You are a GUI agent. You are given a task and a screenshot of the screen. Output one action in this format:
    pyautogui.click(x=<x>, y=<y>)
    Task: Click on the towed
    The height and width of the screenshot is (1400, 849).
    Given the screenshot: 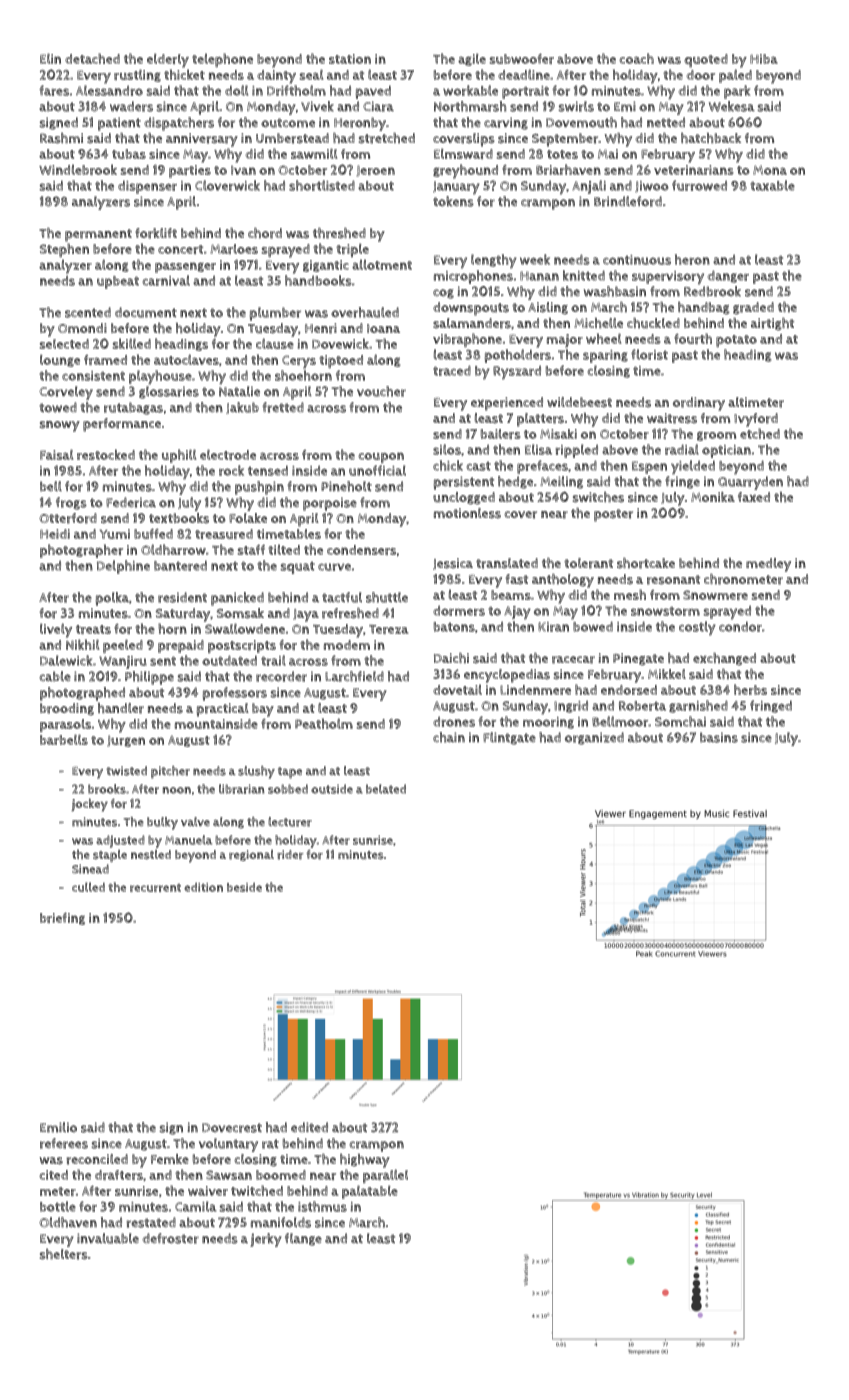 What is the action you would take?
    pyautogui.click(x=58, y=407)
